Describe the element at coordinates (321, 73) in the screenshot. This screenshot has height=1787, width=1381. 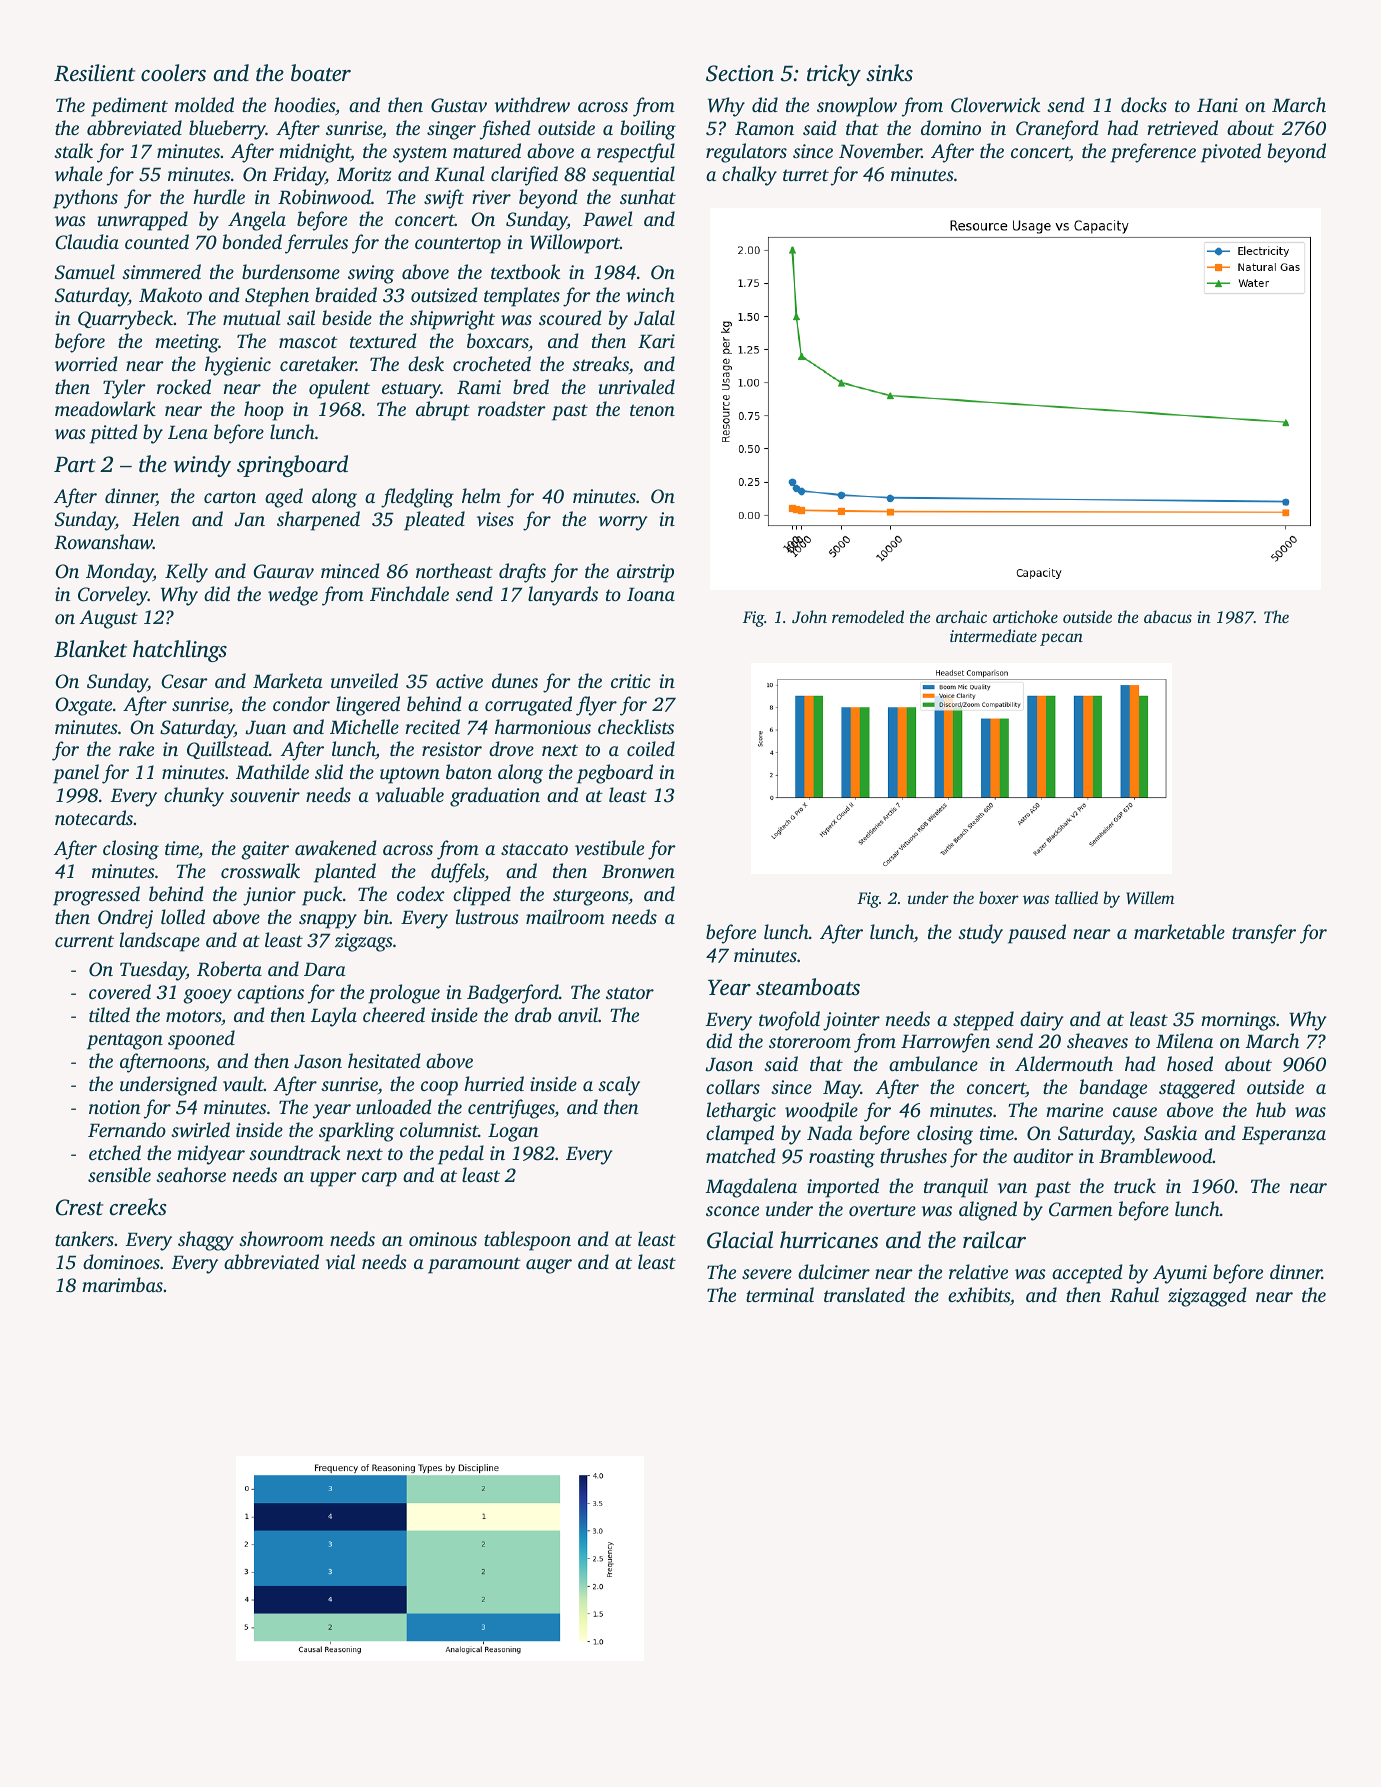
I see `boater` at that location.
